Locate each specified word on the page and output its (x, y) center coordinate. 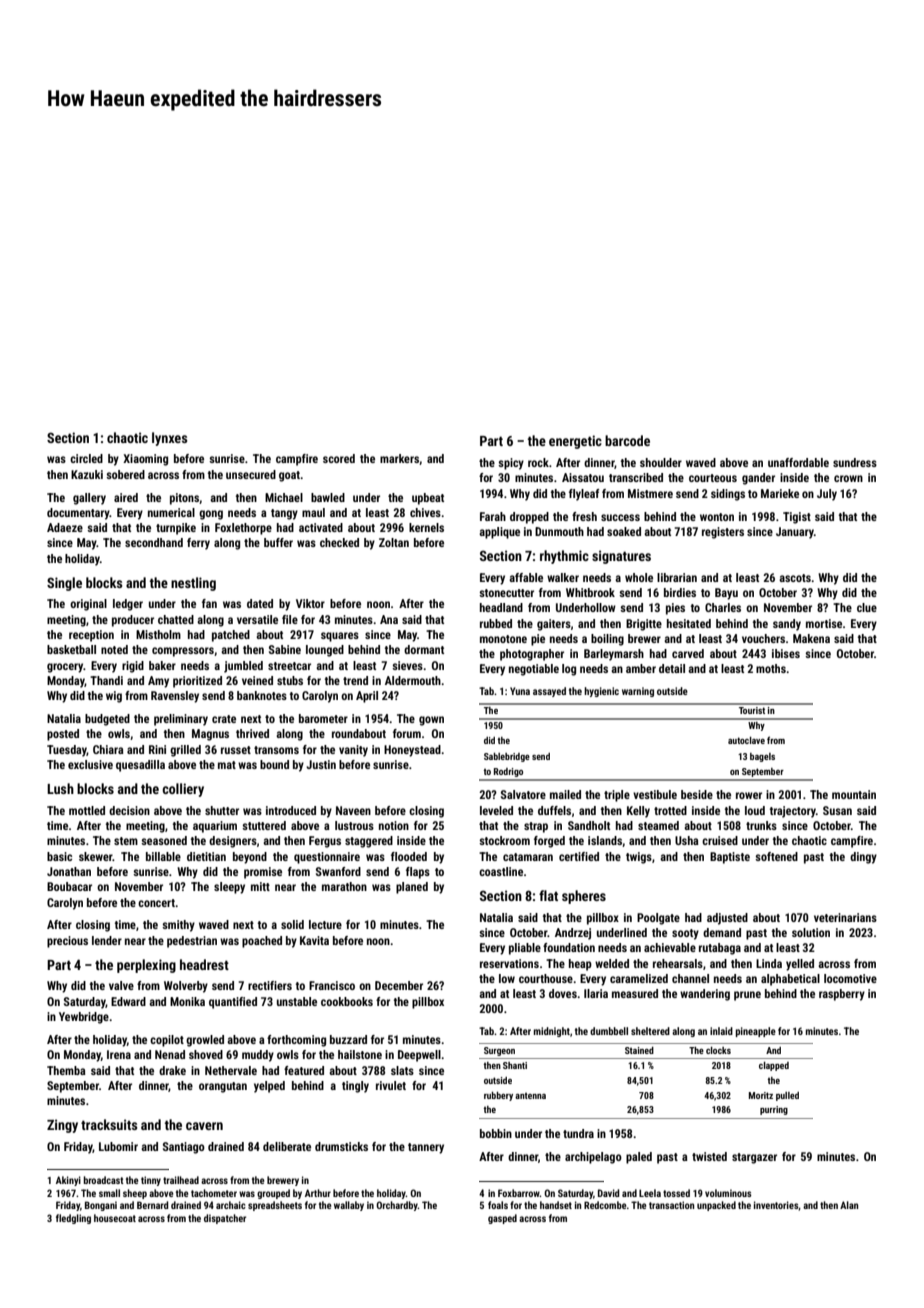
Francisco (332, 985)
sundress (855, 462)
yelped (269, 1087)
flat (548, 895)
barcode (627, 440)
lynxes (170, 439)
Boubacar (69, 886)
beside (697, 794)
